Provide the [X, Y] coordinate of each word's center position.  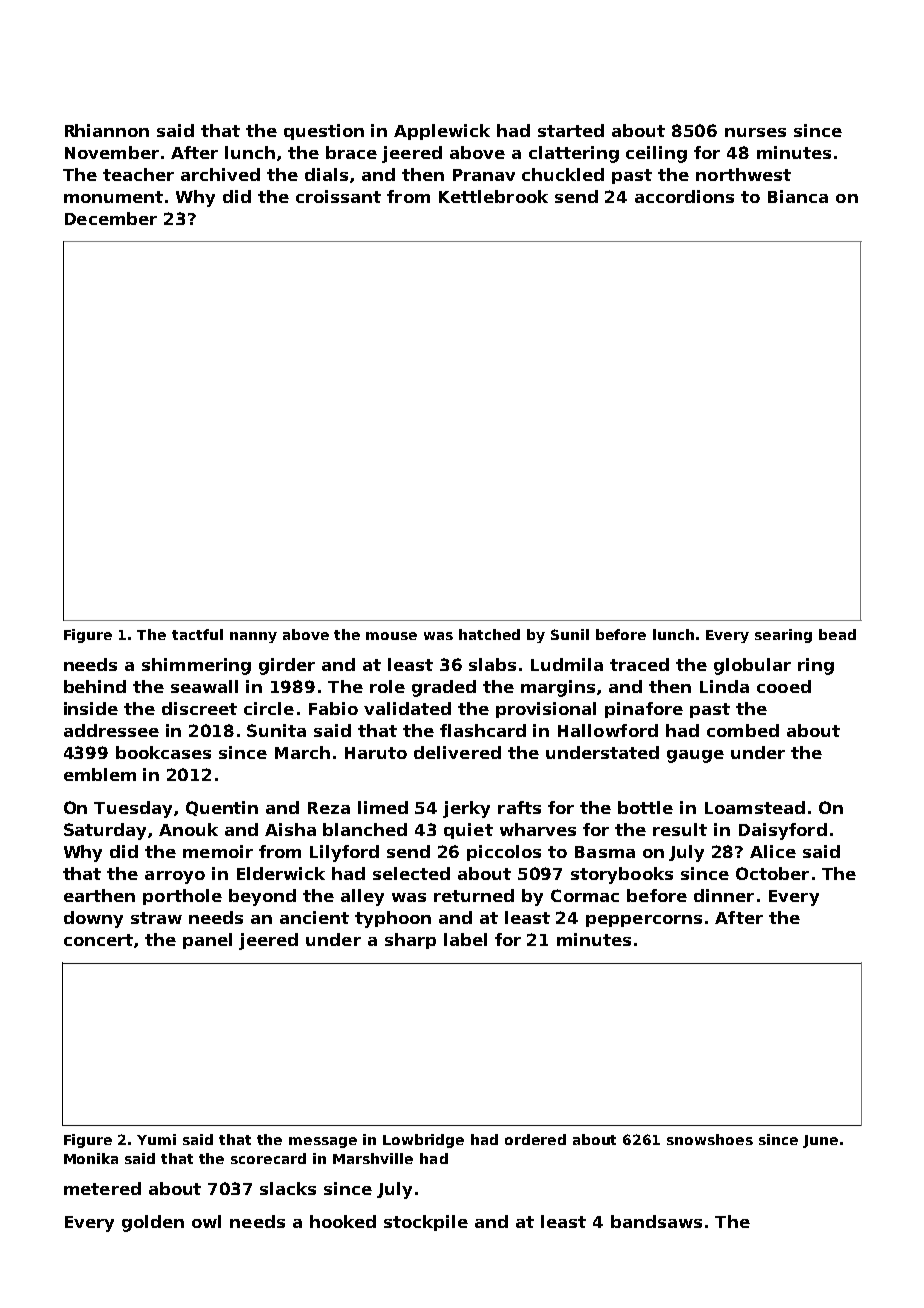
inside [91, 708]
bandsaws [656, 1221]
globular [752, 666]
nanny [253, 637]
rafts [519, 807]
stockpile [426, 1223]
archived [220, 174]
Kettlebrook [493, 196]
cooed [784, 686]
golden [153, 1223]
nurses [755, 132]
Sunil [570, 634]
